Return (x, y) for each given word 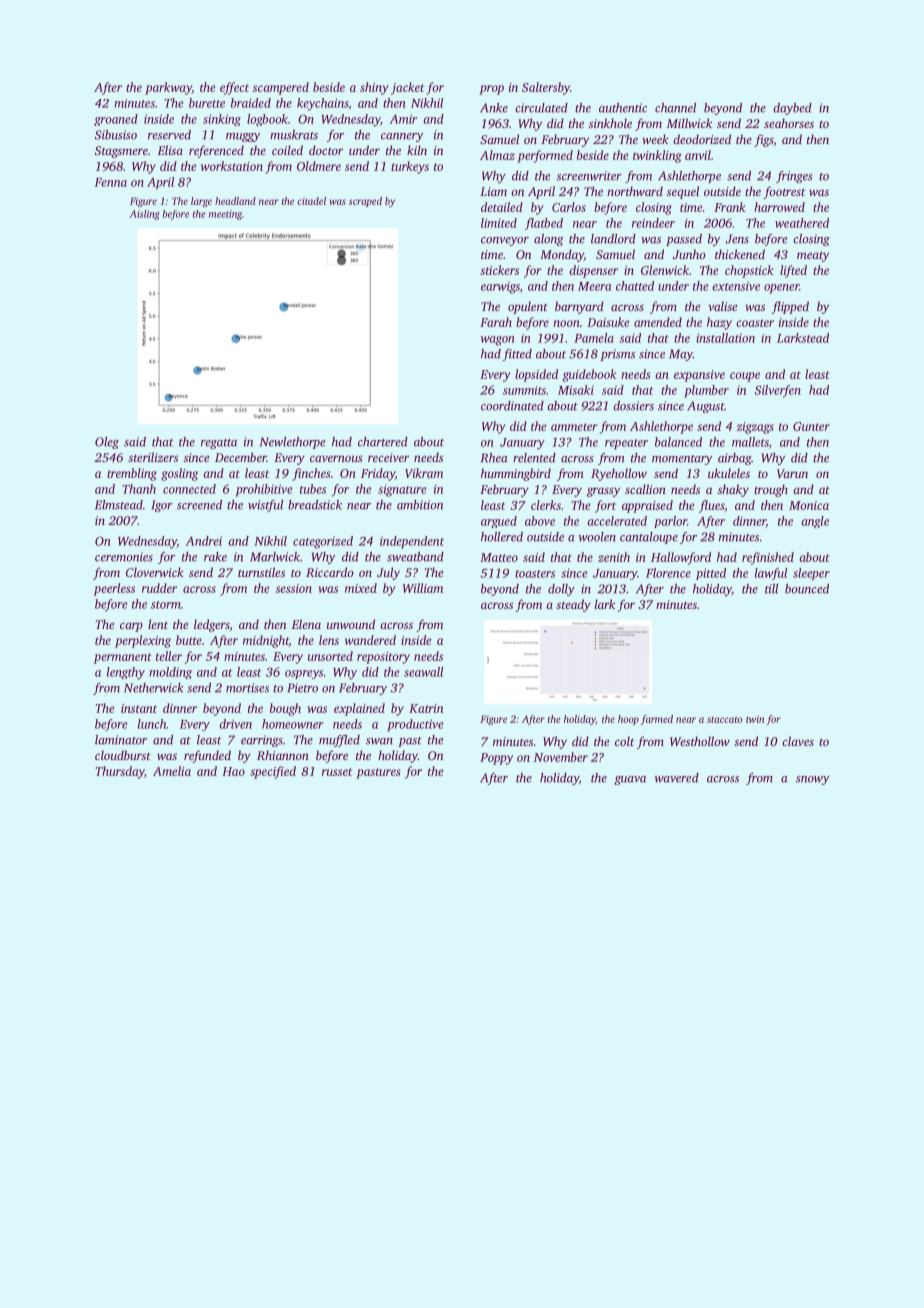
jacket (407, 88)
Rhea (494, 458)
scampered (281, 88)
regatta (219, 444)
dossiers (633, 406)
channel (675, 108)
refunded (207, 756)
